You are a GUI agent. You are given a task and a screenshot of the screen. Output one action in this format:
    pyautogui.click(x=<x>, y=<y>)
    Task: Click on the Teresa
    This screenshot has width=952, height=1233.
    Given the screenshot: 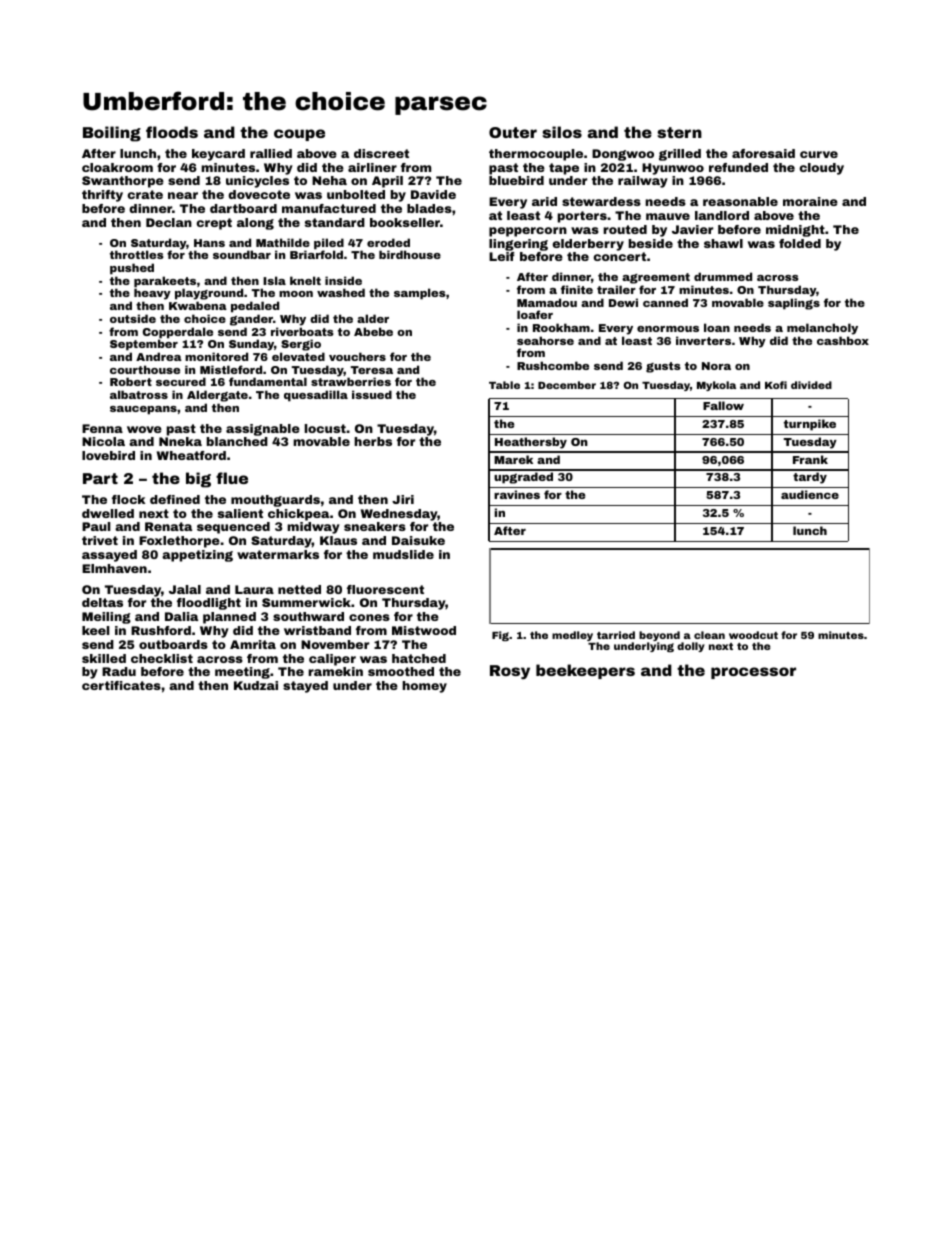 What is the action you would take?
    pyautogui.click(x=372, y=370)
